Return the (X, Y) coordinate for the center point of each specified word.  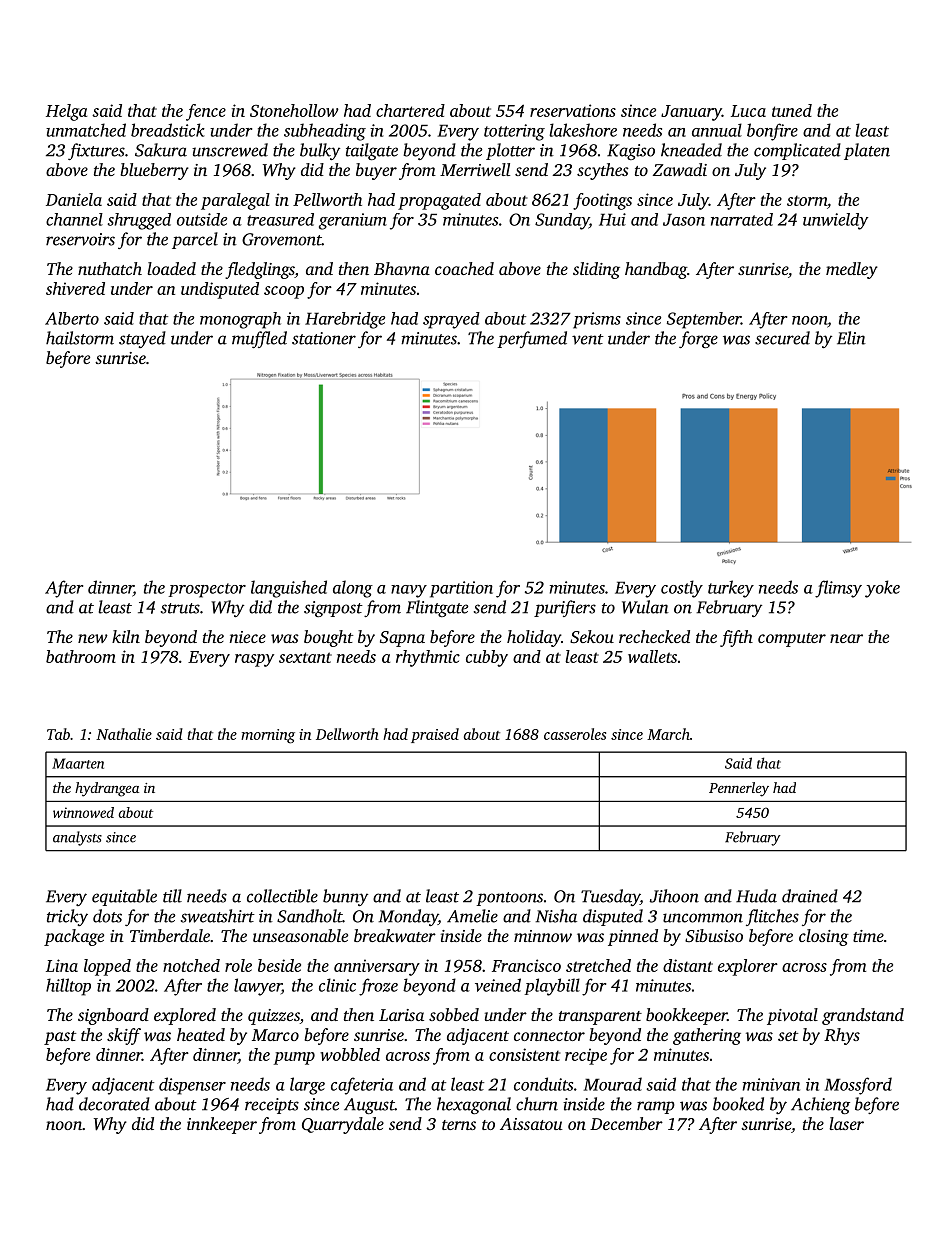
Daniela (74, 199)
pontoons (509, 899)
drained (810, 896)
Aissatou (531, 1124)
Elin (851, 338)
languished (289, 589)
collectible (282, 896)
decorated (114, 1104)
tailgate (372, 151)
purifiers (565, 608)
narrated (742, 219)
